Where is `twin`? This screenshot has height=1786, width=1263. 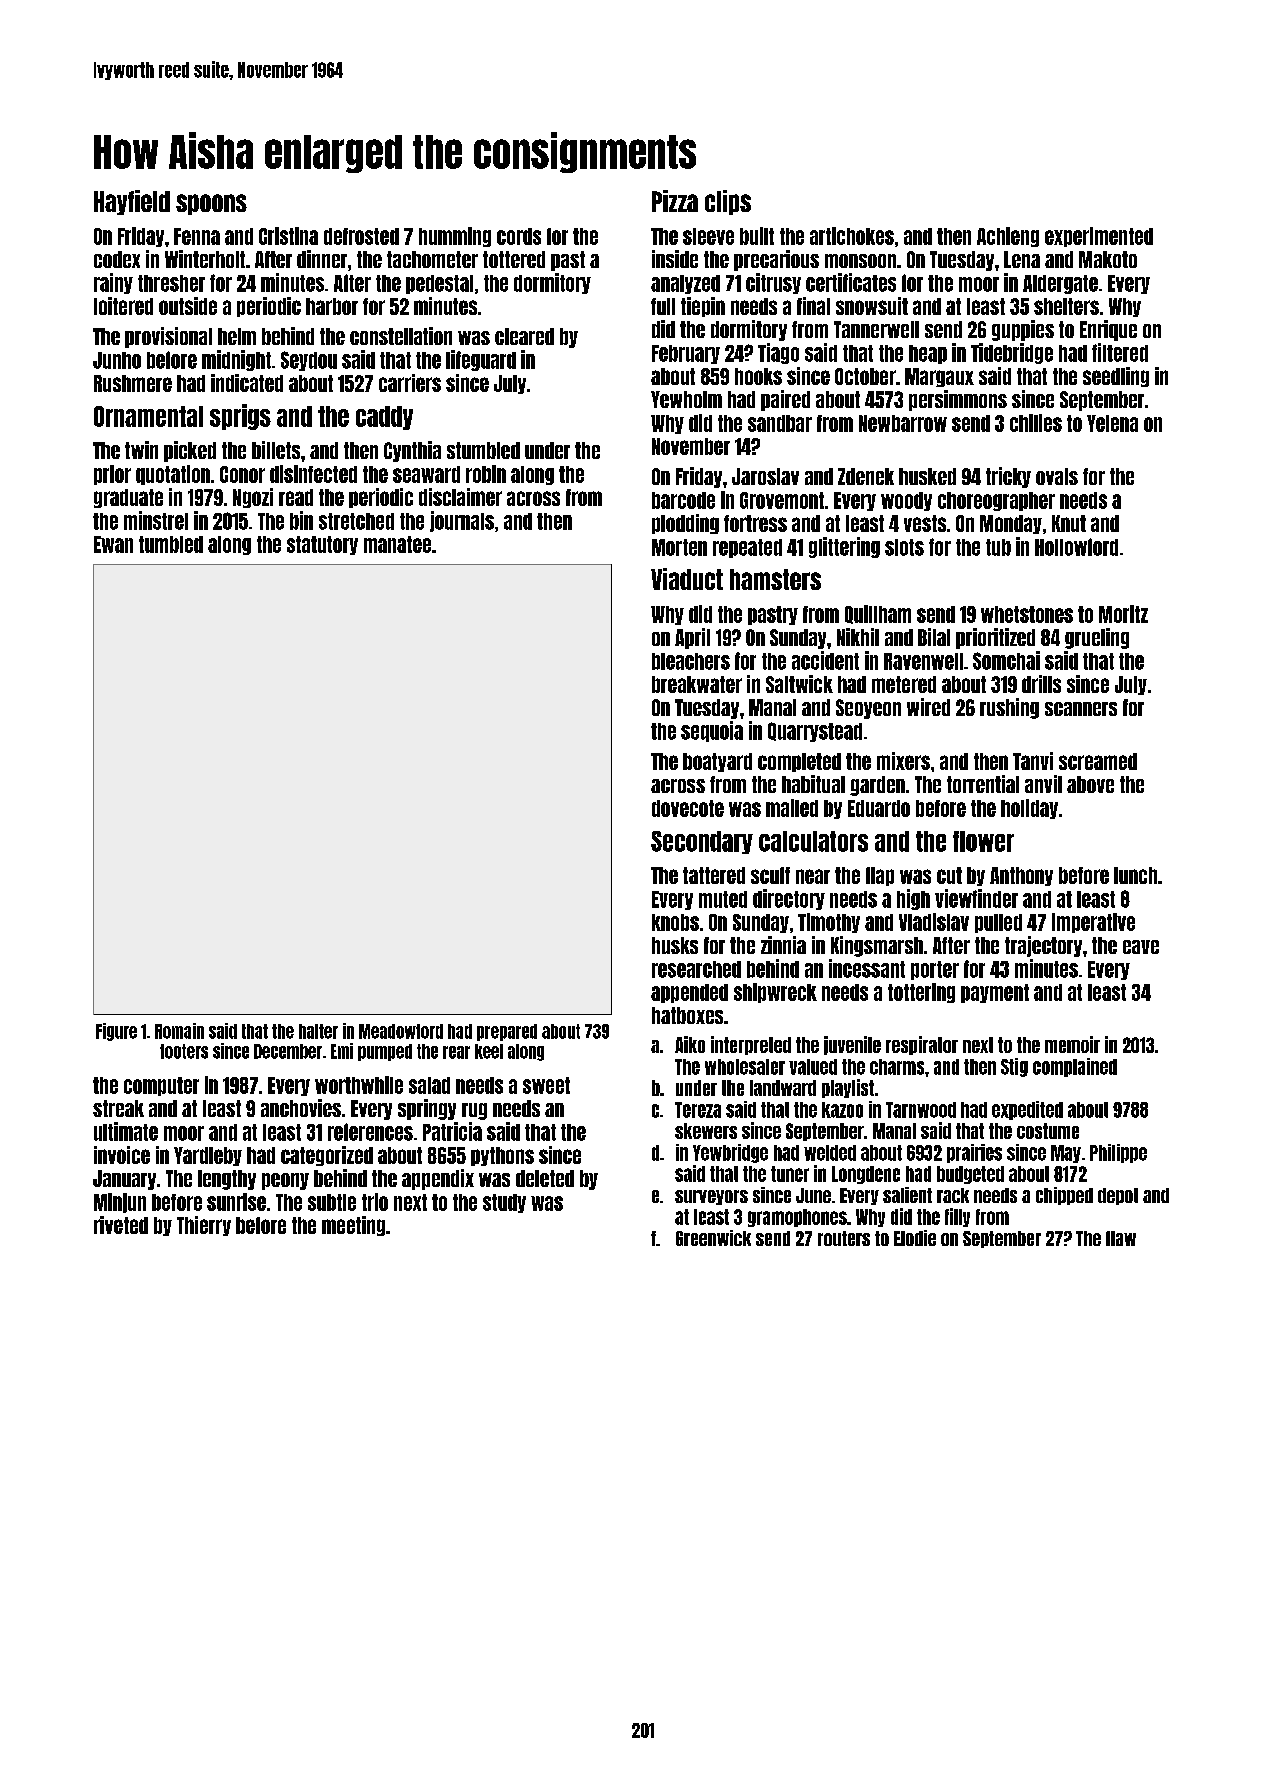
twin is located at coordinates (141, 450).
